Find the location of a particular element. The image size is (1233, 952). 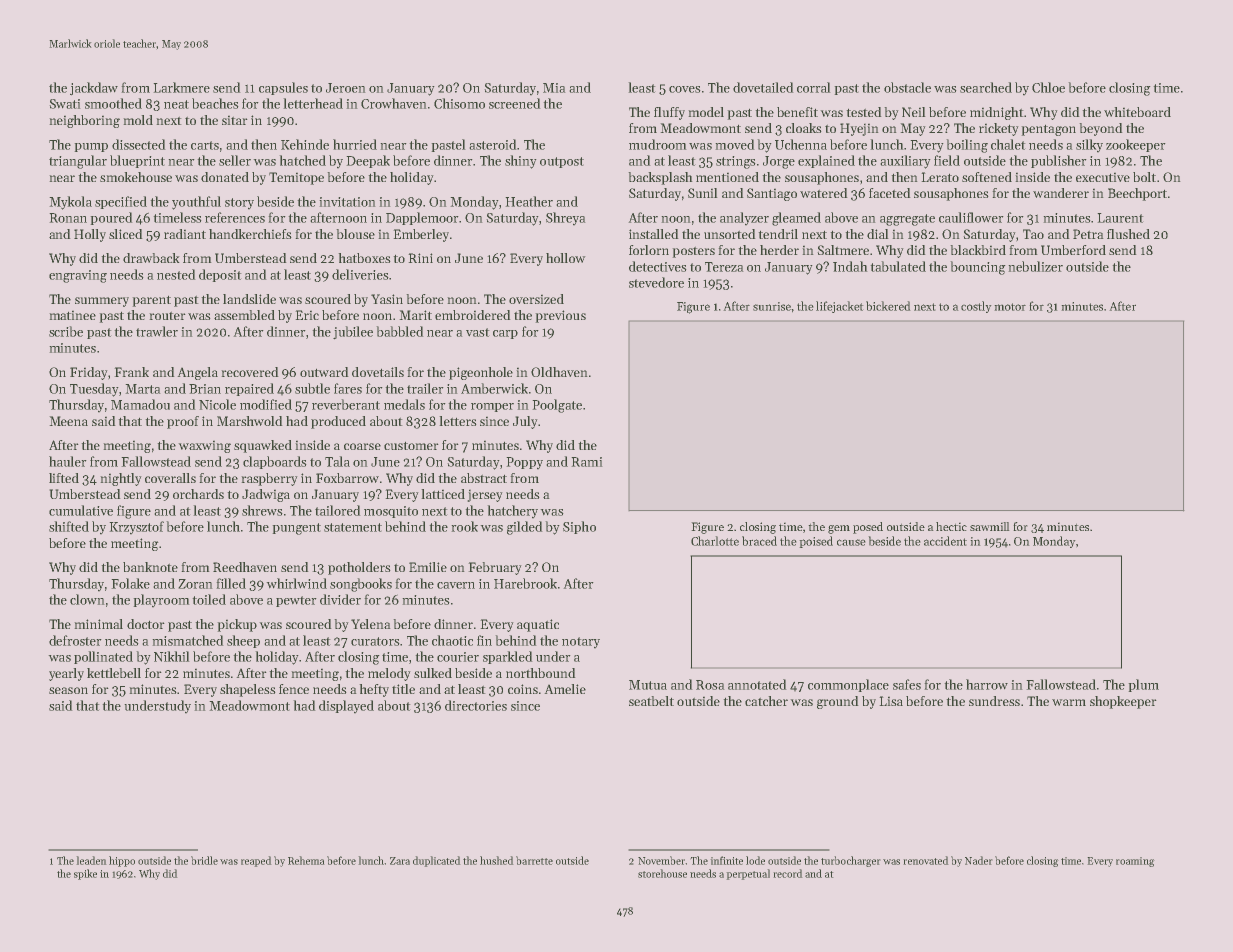

capsules is located at coordinates (283, 88).
